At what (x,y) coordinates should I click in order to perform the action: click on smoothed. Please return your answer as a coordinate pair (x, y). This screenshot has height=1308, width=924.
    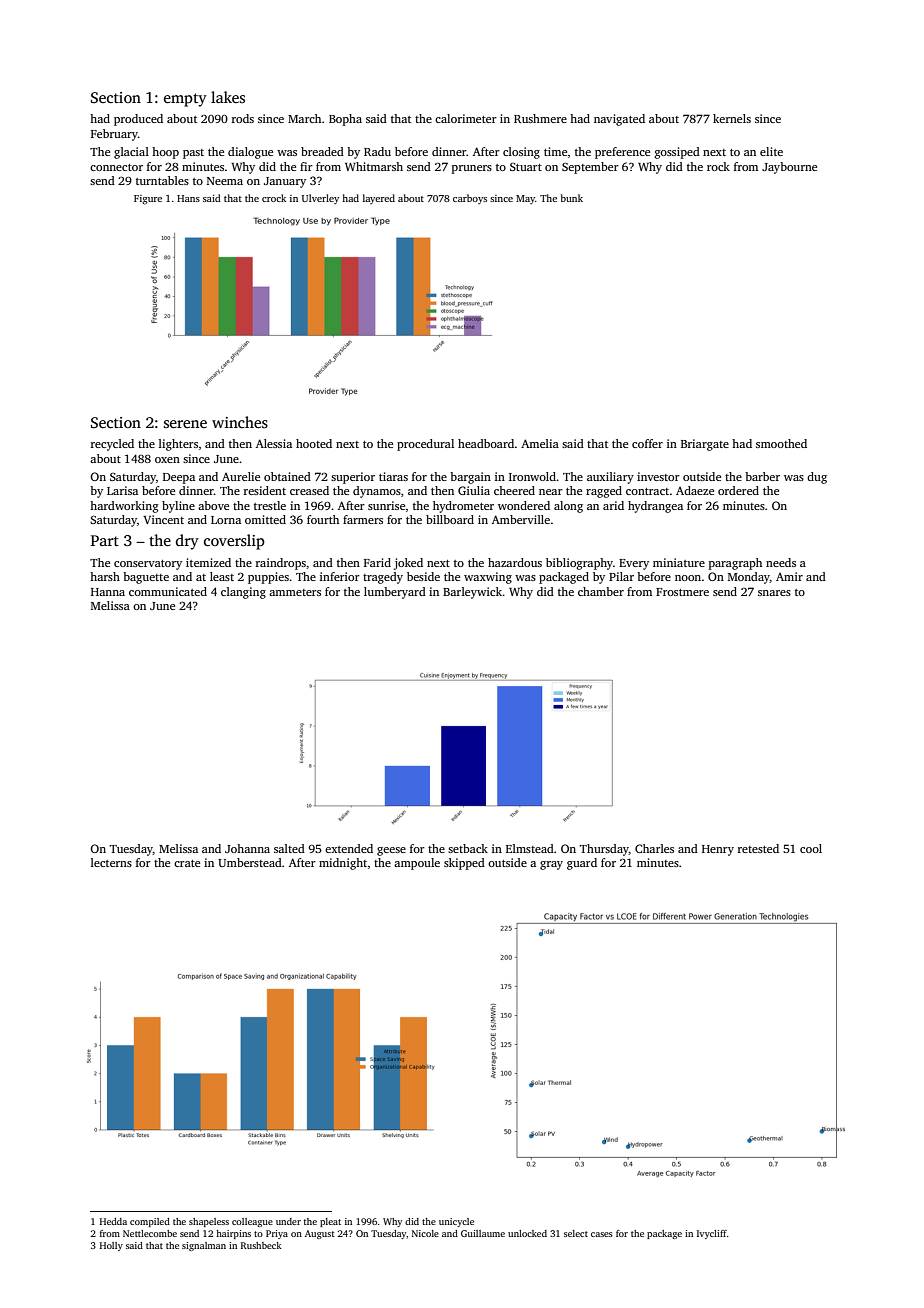
    Looking at the image, I should click on (781, 443).
